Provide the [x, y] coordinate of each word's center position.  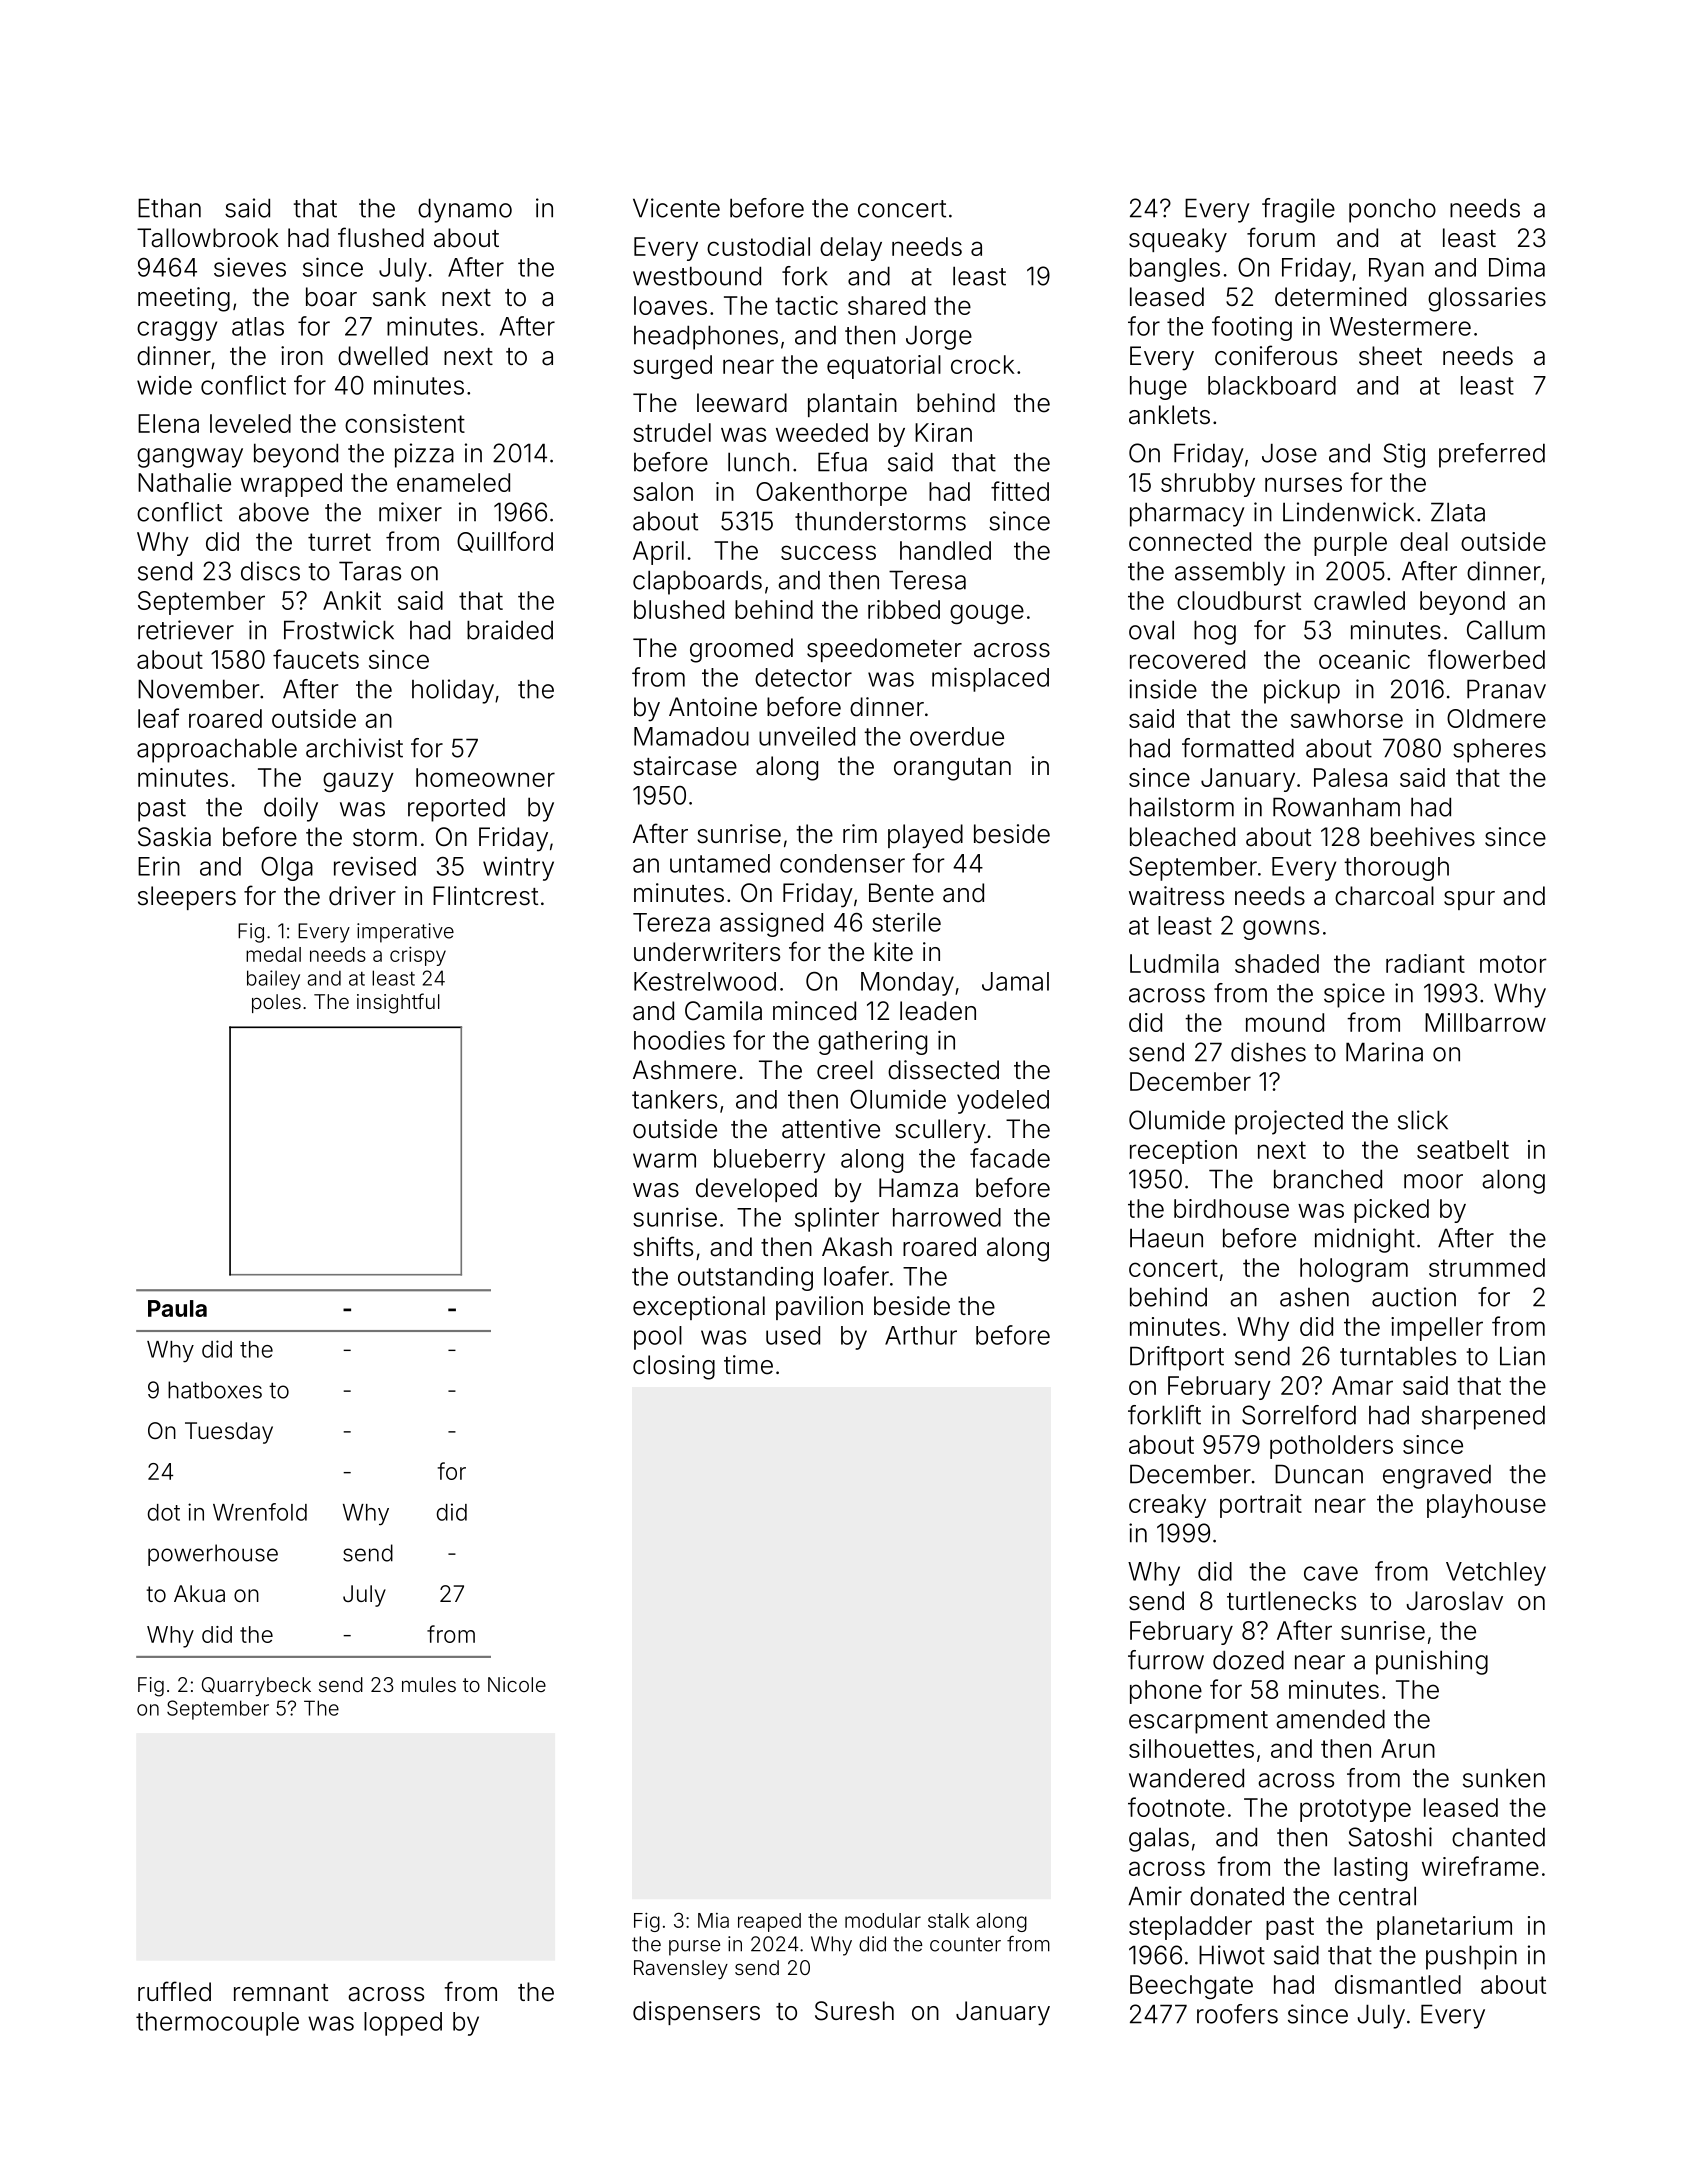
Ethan [169, 208]
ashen [1314, 1297]
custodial [758, 246]
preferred [1492, 455]
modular [883, 1920]
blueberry [769, 1161]
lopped [403, 2024]
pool [658, 1338]
